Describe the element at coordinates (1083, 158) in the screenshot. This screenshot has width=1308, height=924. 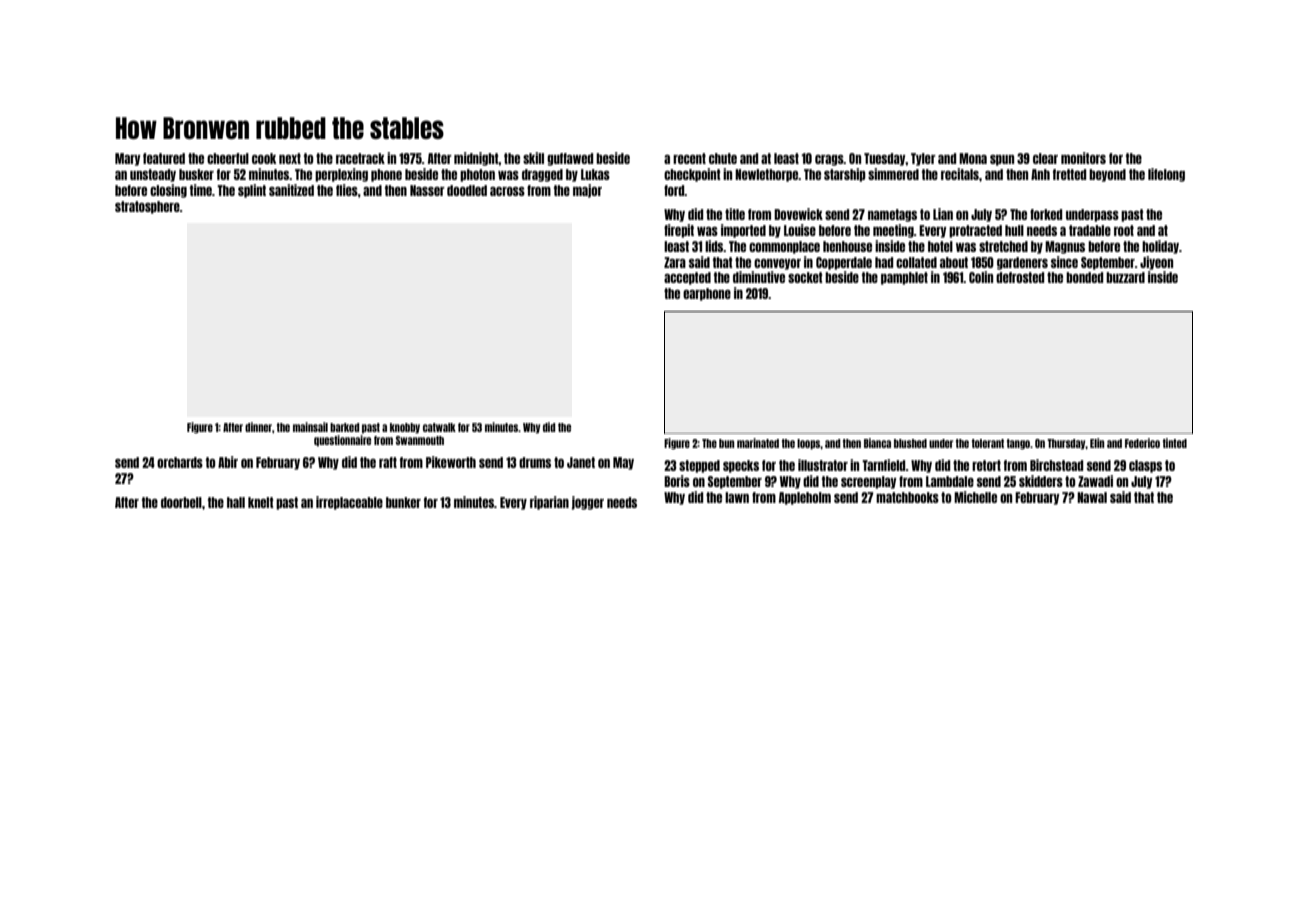
I see `monitors` at that location.
